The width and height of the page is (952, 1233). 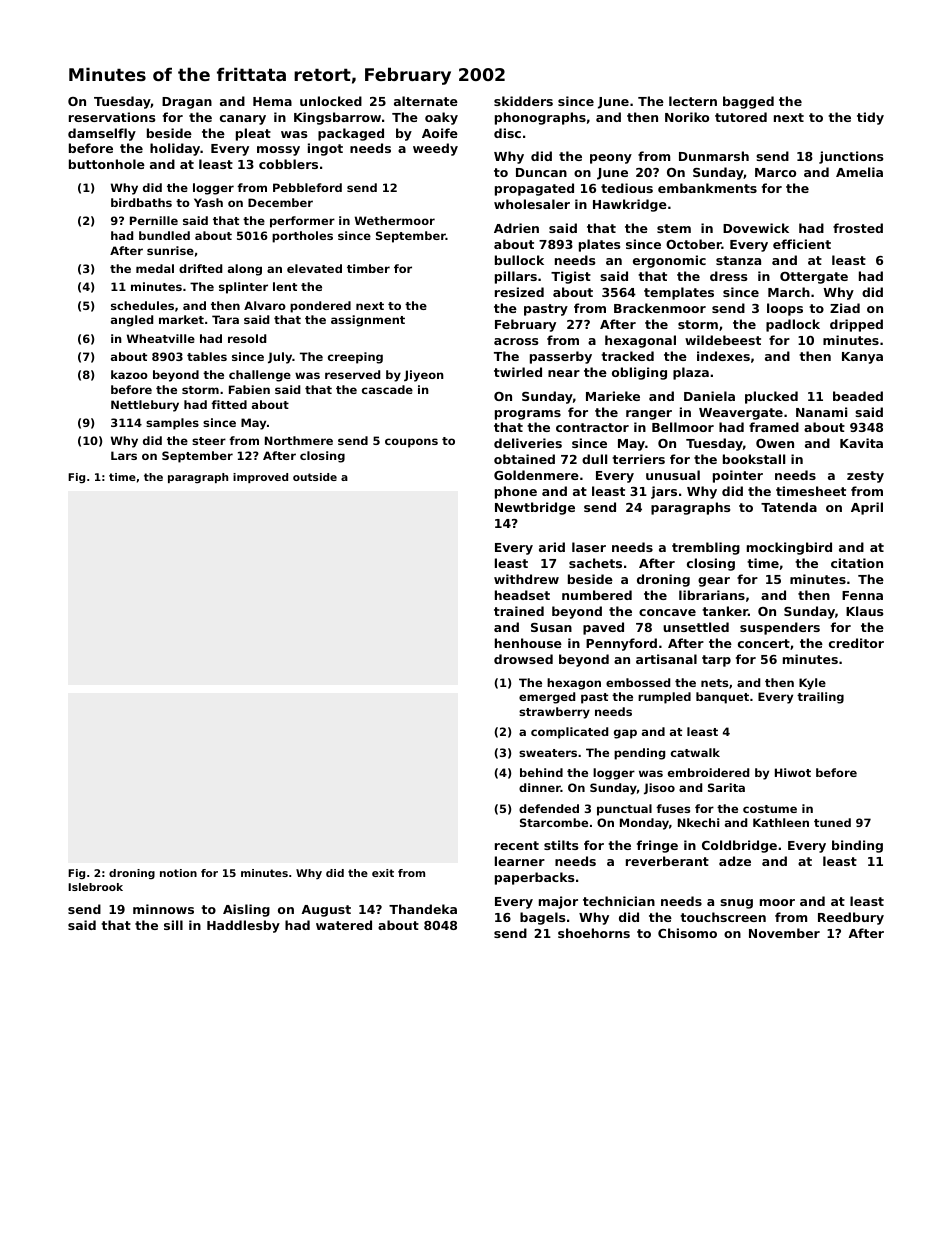 I want to click on catwalk, so click(x=695, y=752).
